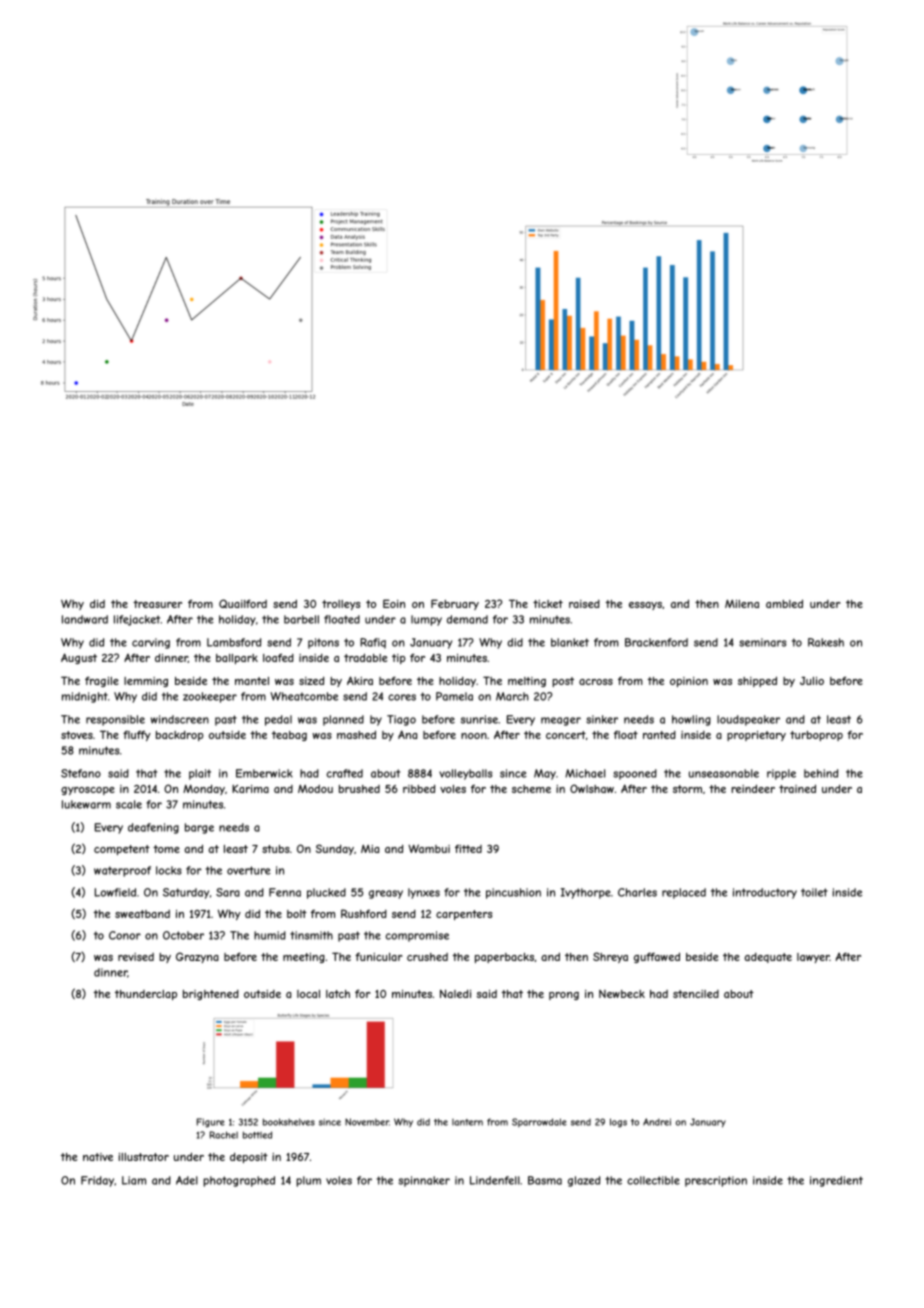 This image has height=1308, width=924. Describe the element at coordinates (146, 682) in the image. I see `lemming` at that location.
